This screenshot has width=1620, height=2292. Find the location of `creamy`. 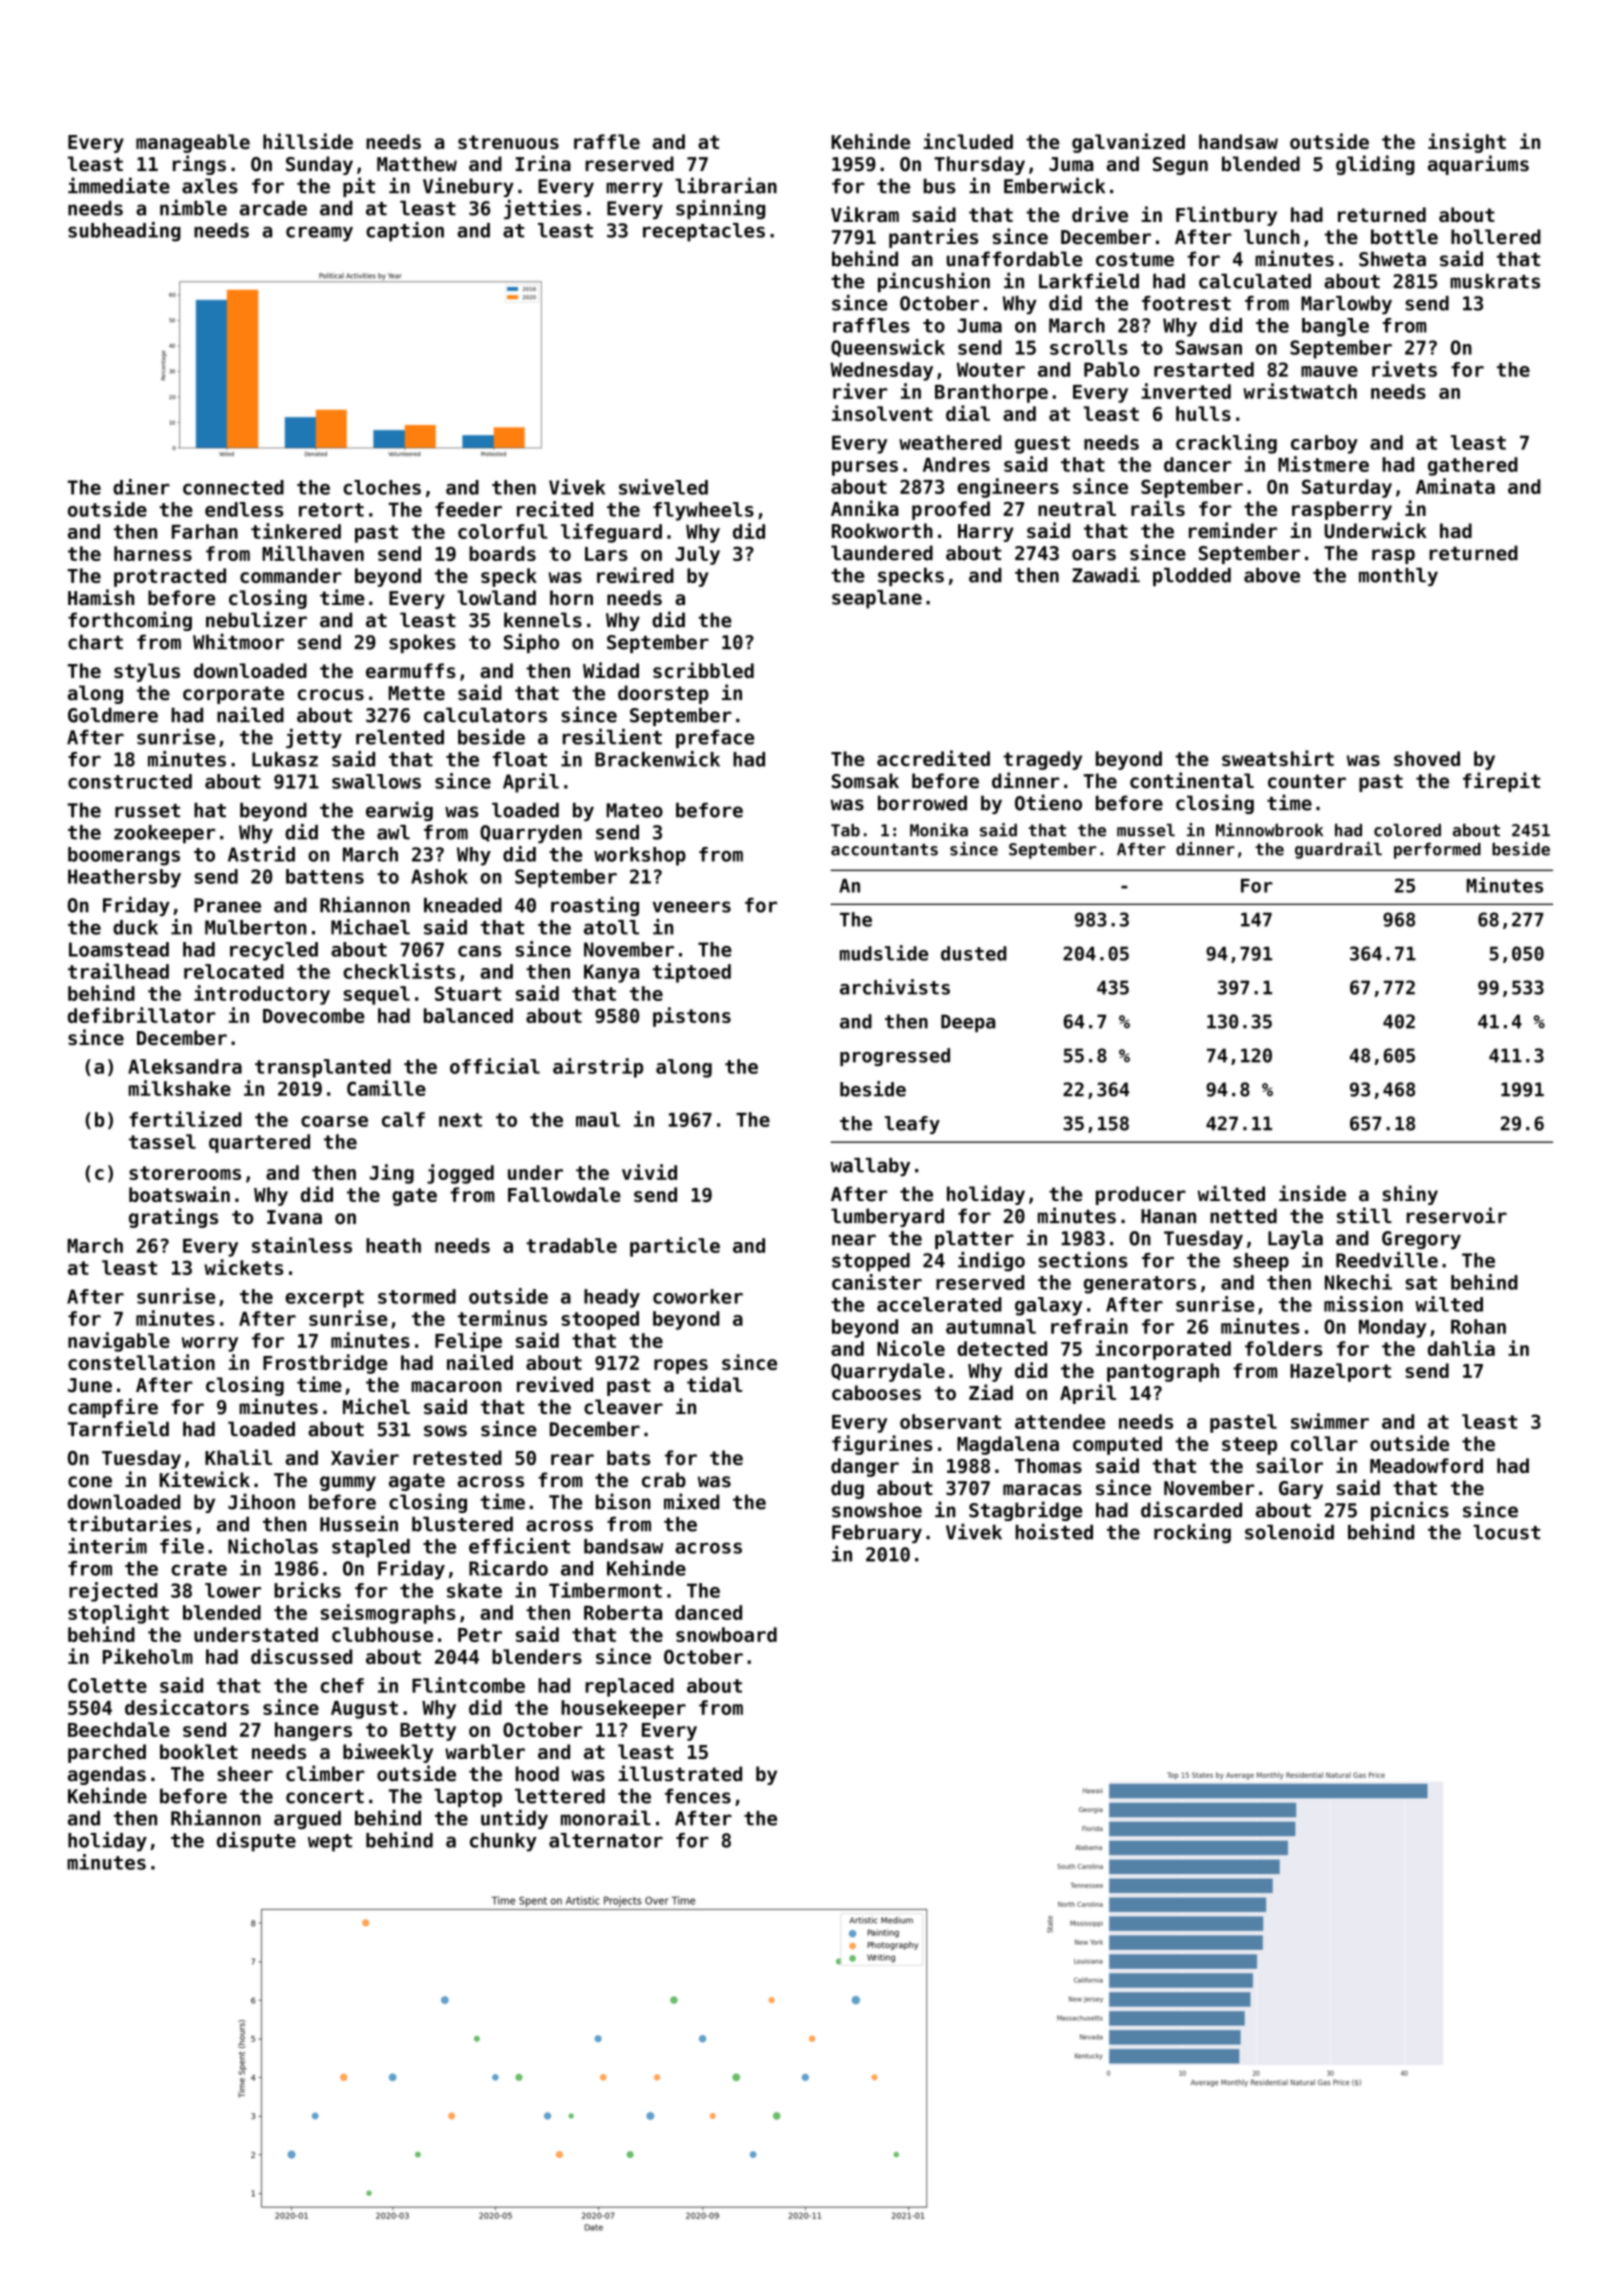

creamy is located at coordinates (319, 234).
